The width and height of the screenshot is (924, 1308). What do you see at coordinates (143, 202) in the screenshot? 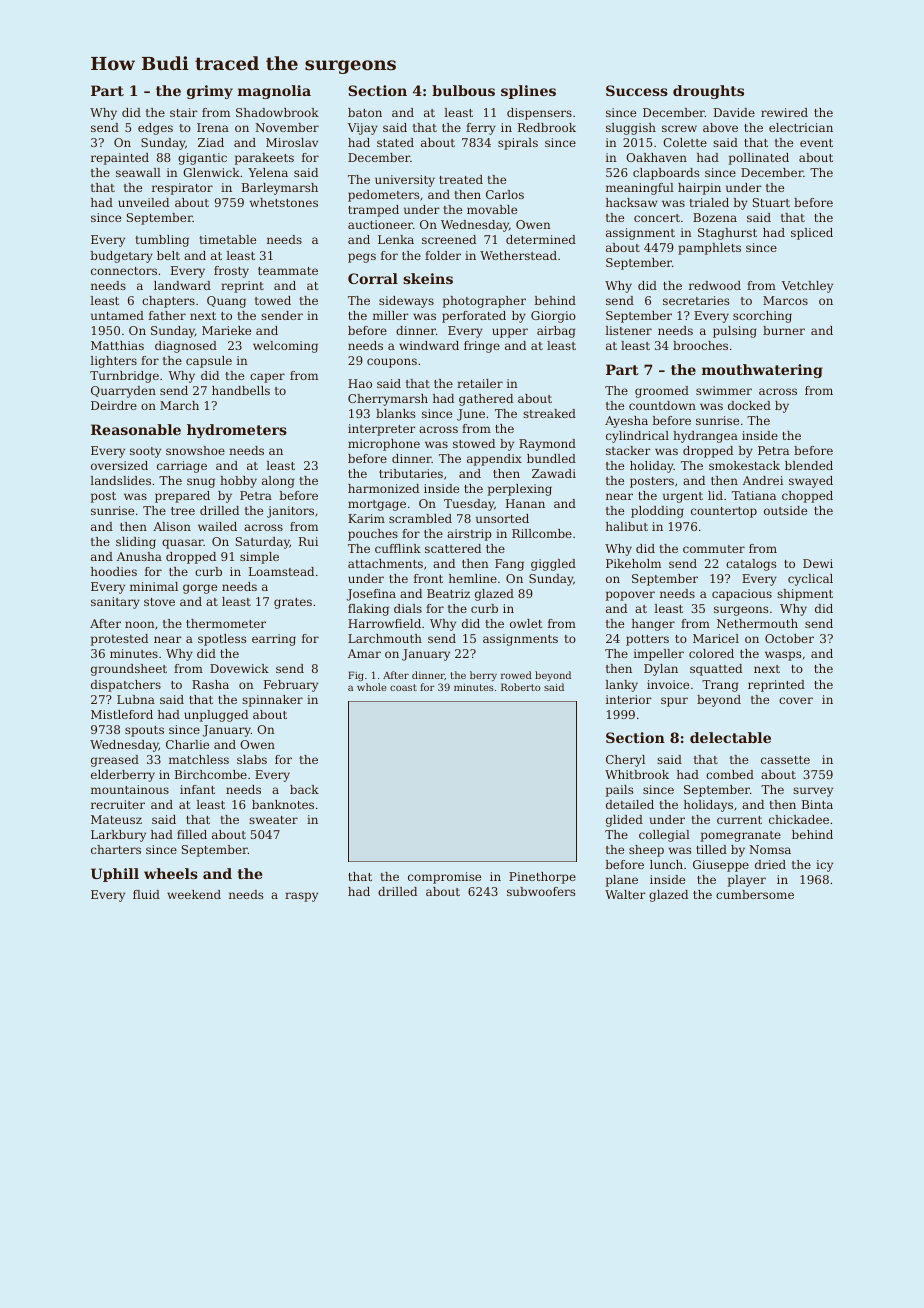
I see `unveiled` at bounding box center [143, 202].
